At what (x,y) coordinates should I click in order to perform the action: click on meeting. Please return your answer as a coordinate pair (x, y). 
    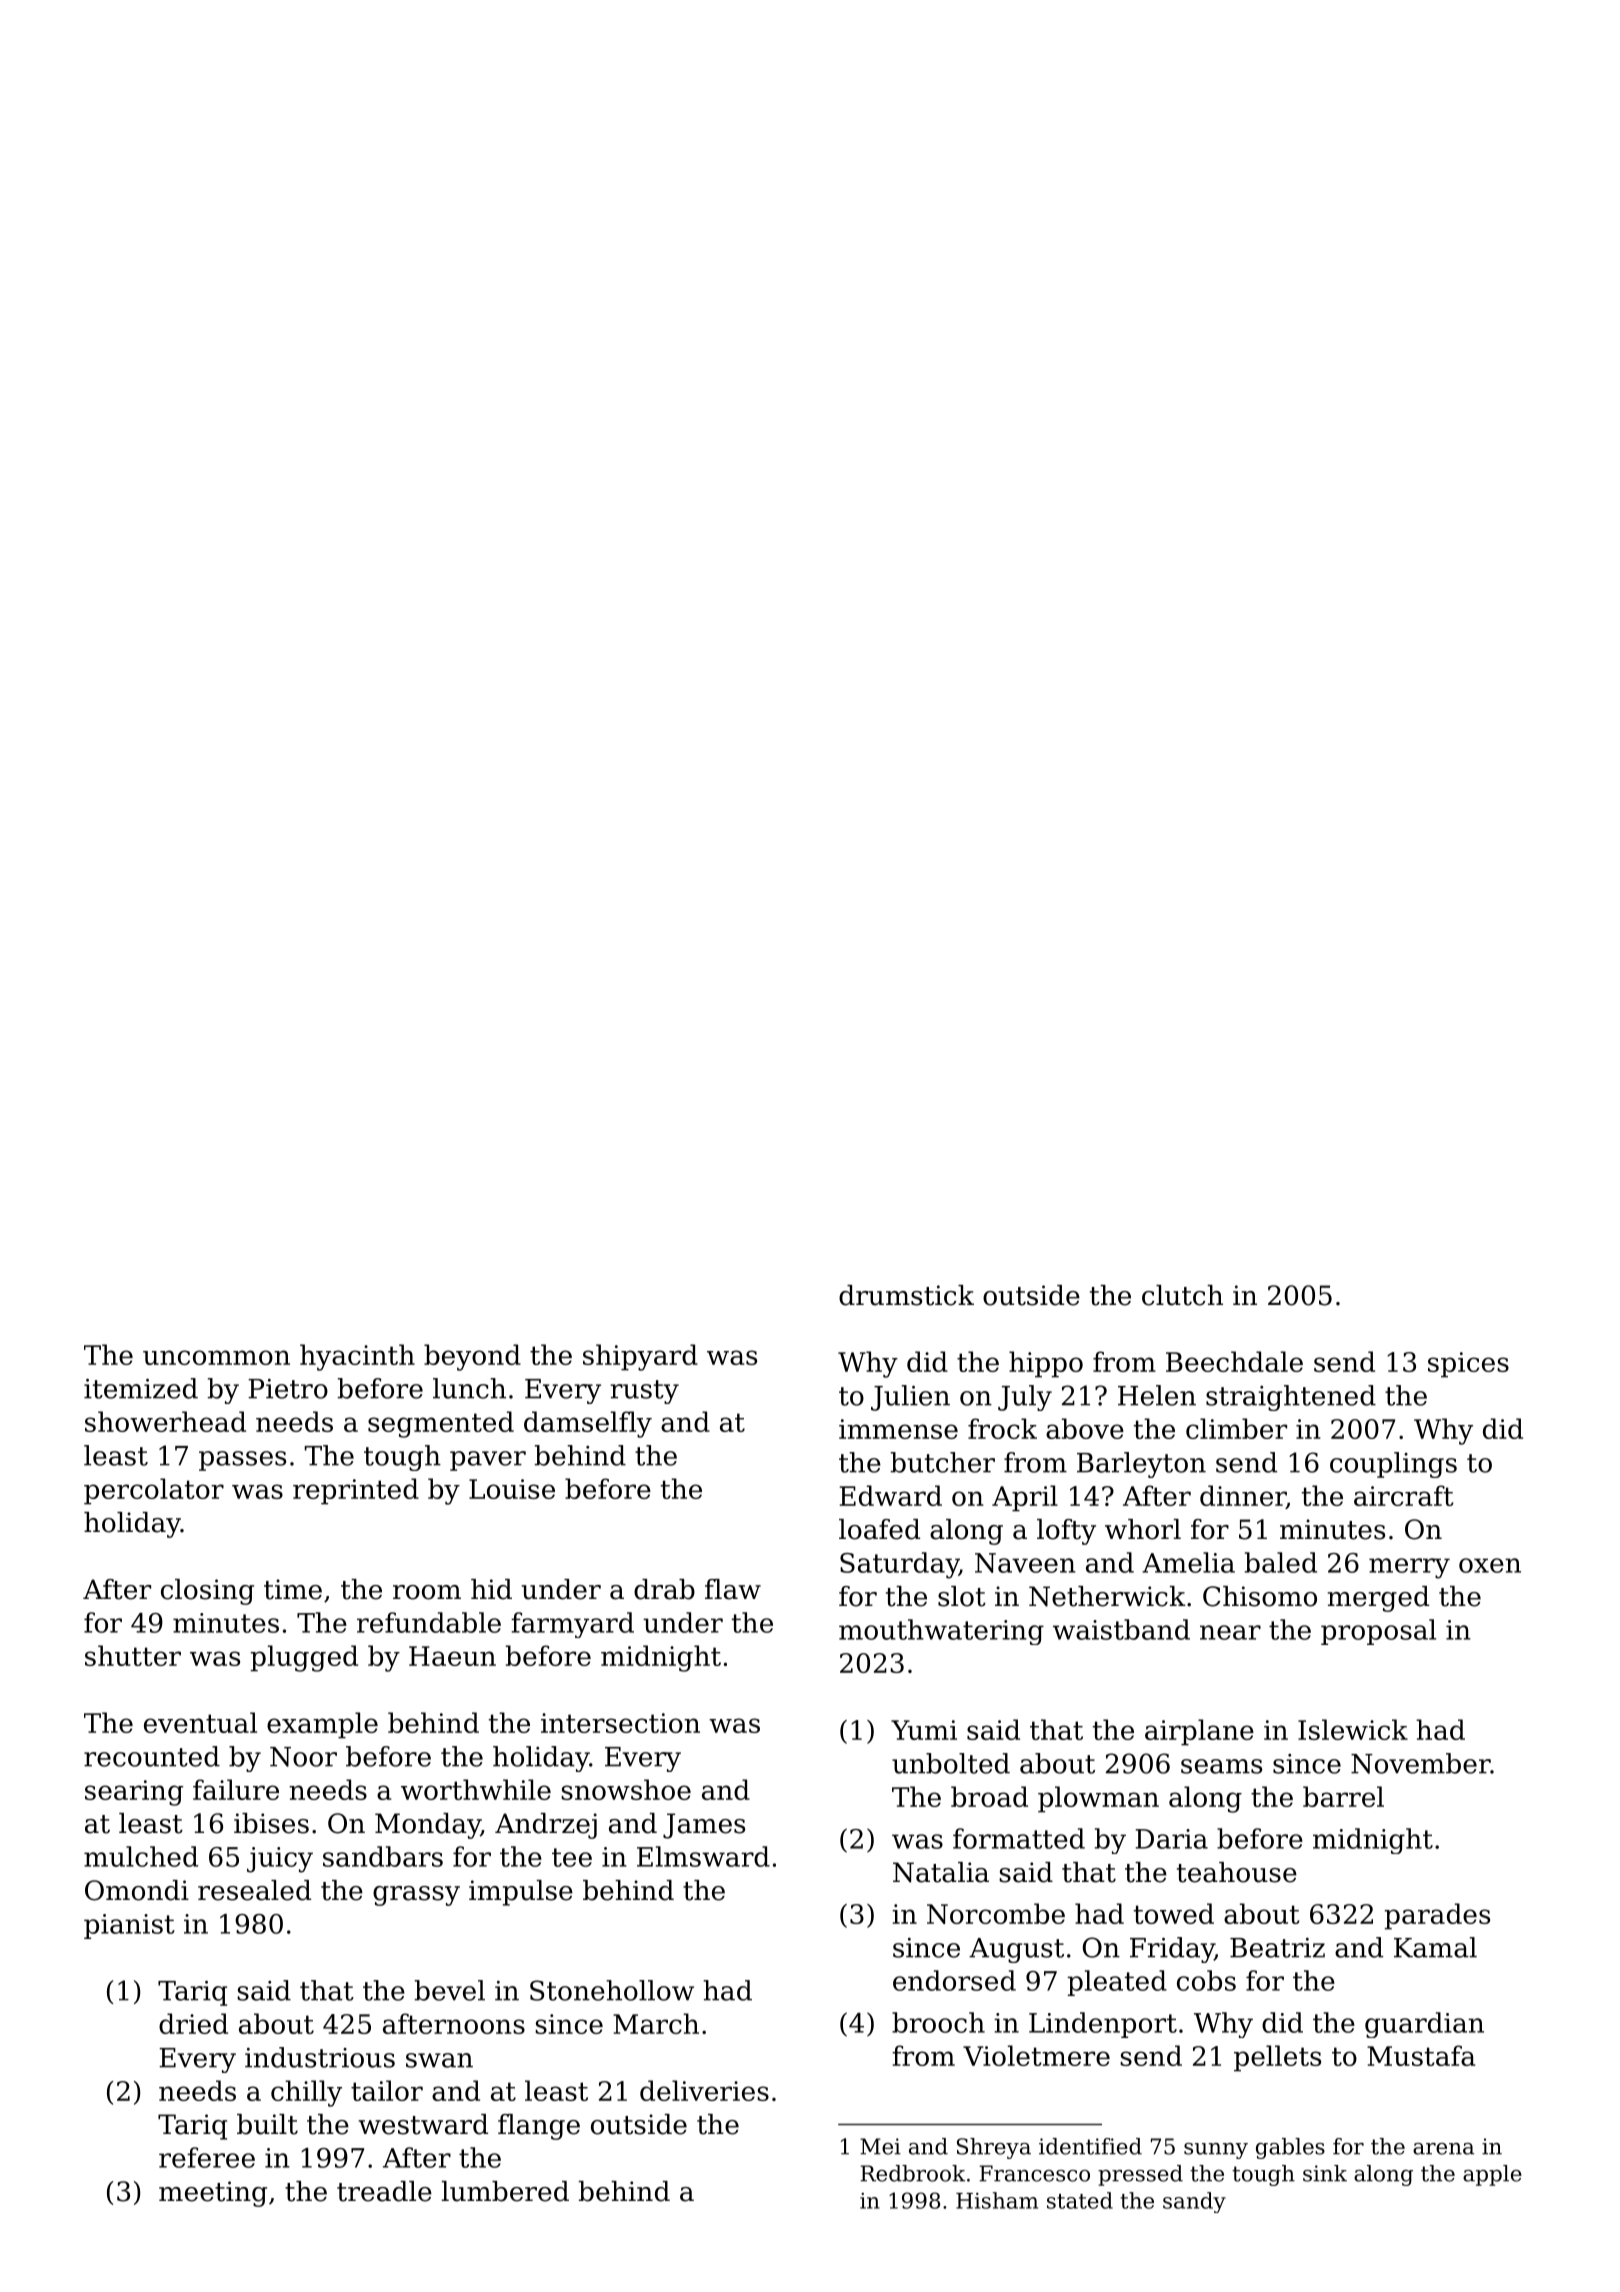
    Looking at the image, I should click on (213, 2194).
